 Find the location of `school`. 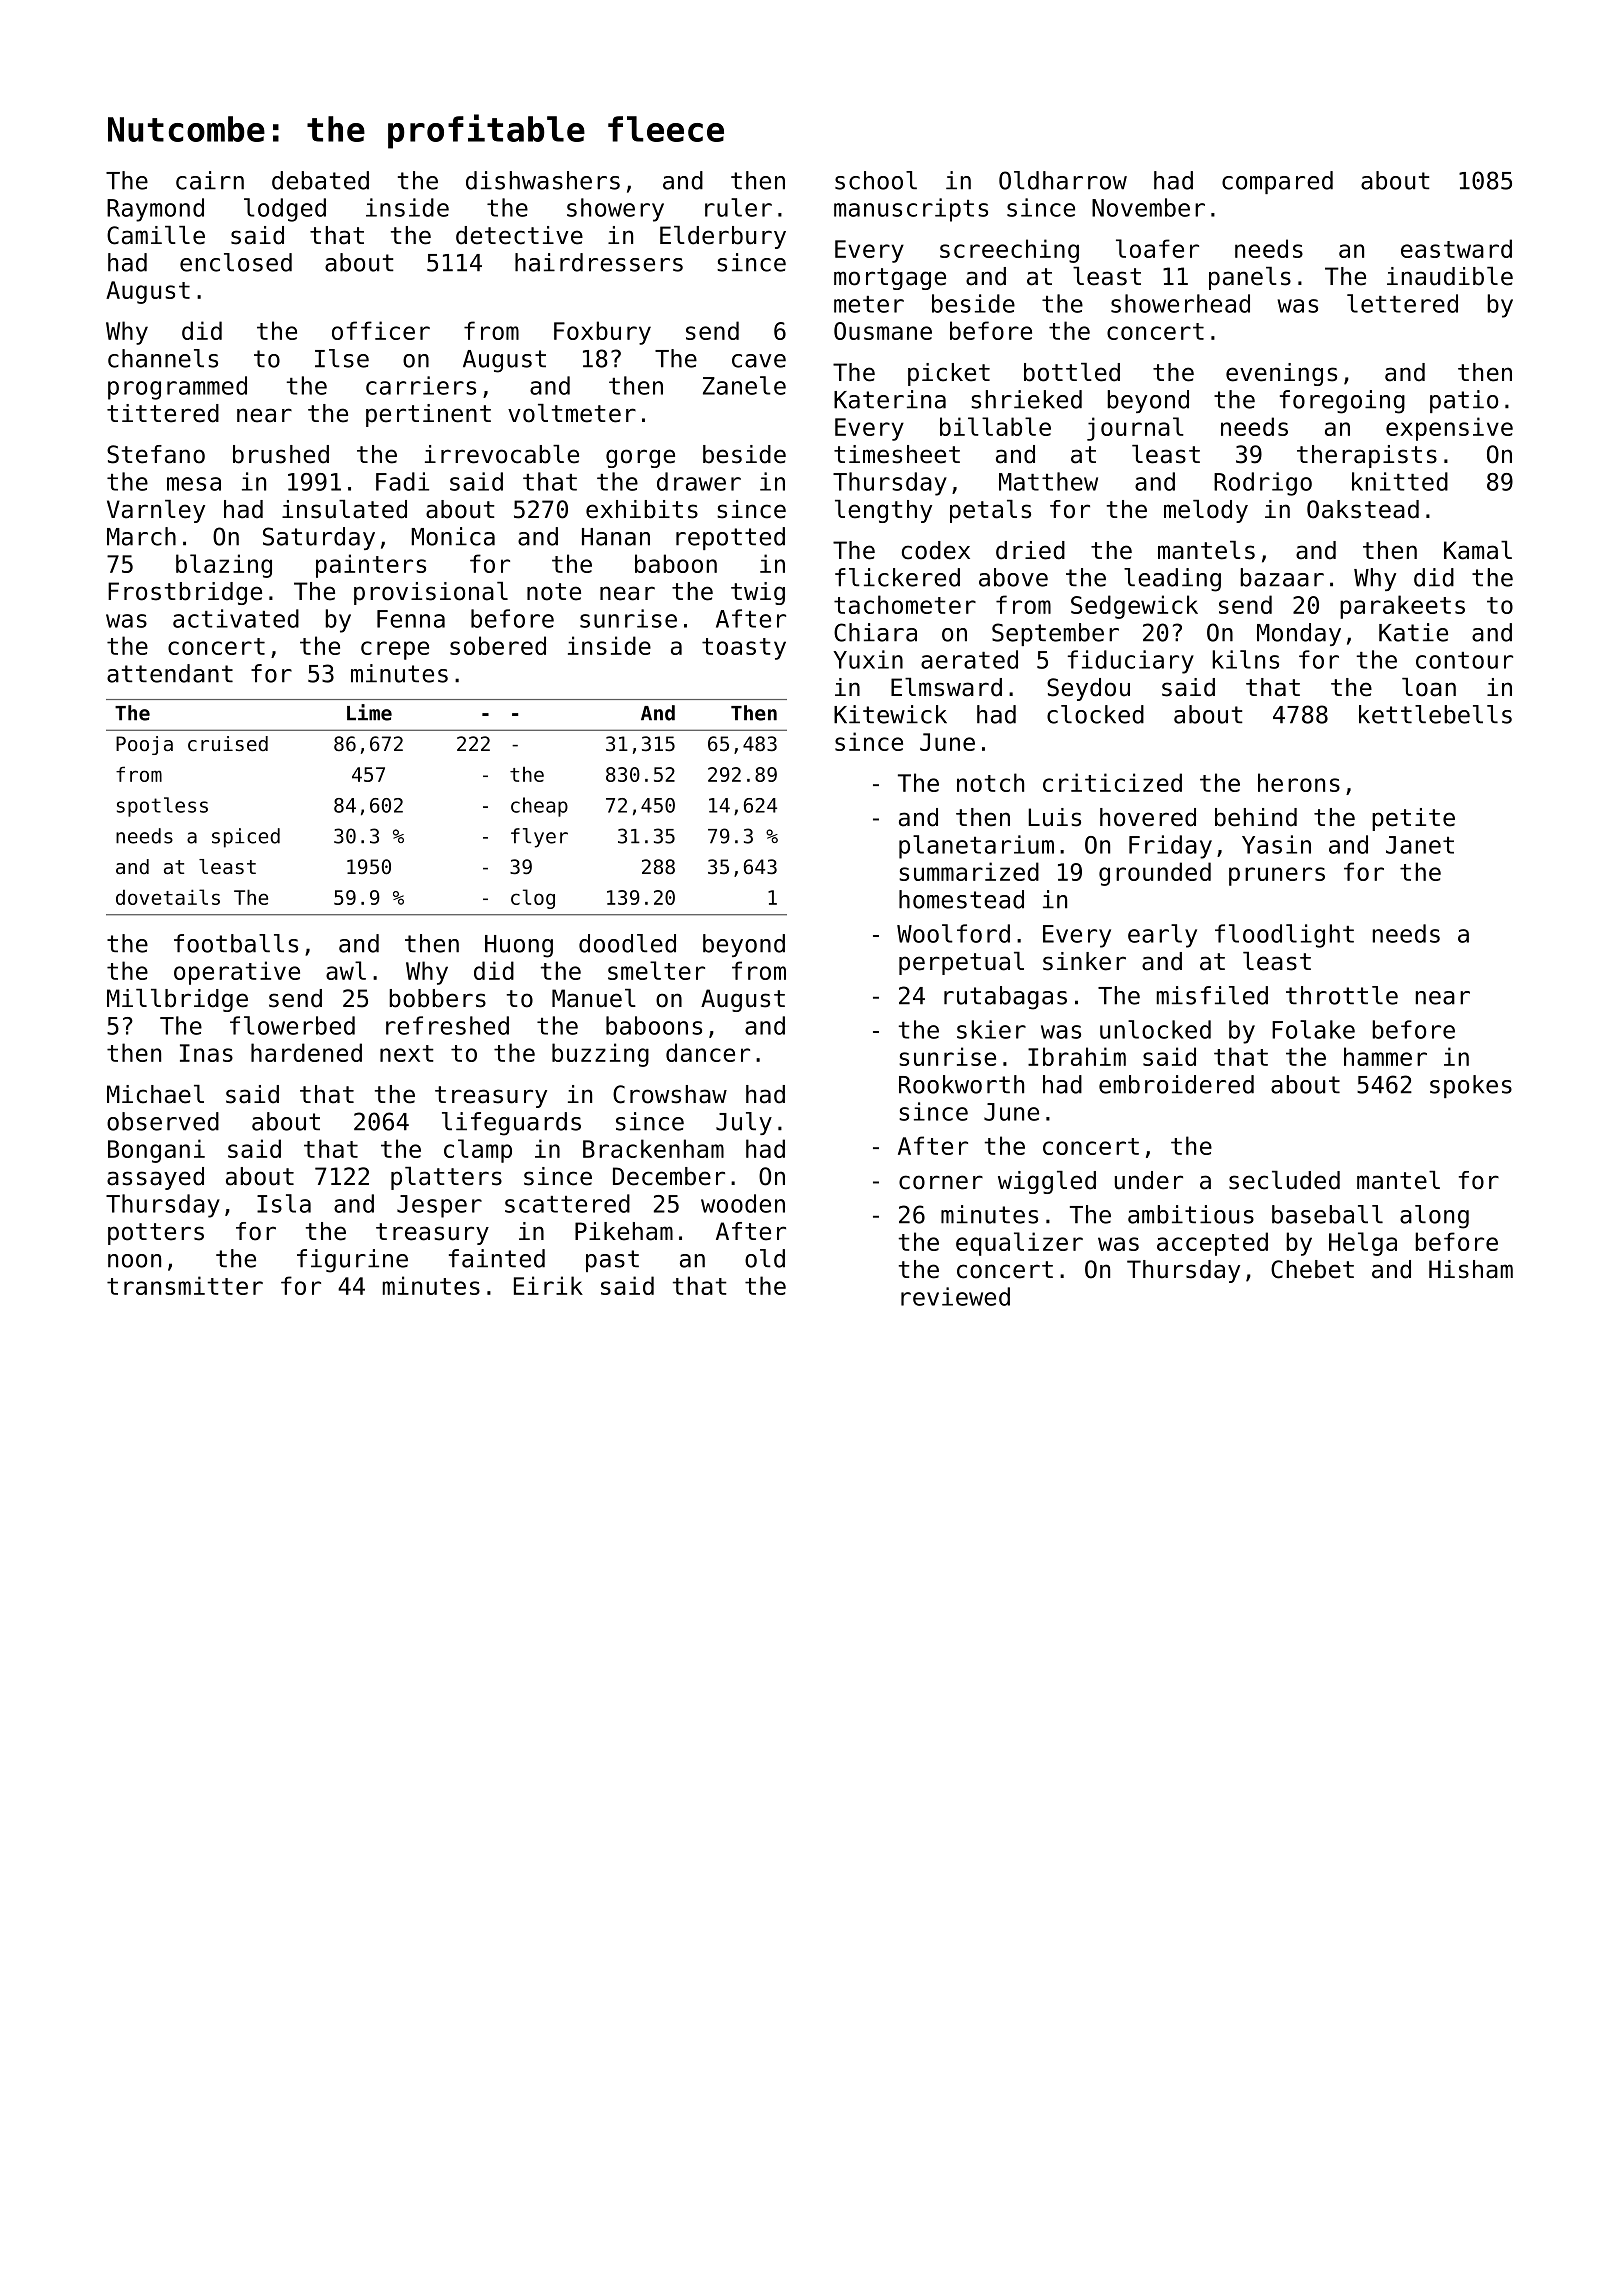

school is located at coordinates (876, 180).
